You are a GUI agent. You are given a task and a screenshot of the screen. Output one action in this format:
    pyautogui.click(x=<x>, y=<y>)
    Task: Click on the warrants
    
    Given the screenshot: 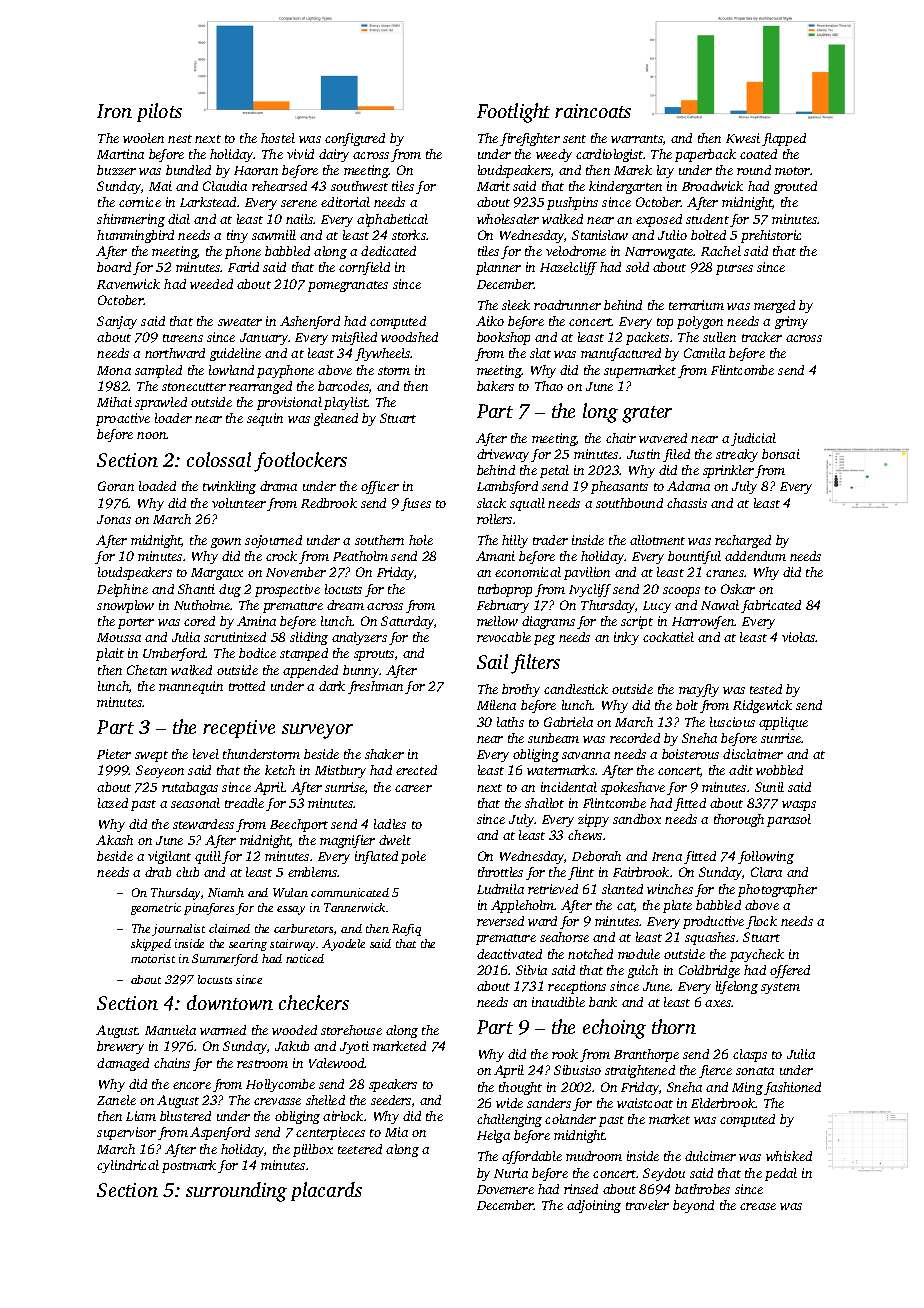 What is the action you would take?
    pyautogui.click(x=637, y=139)
